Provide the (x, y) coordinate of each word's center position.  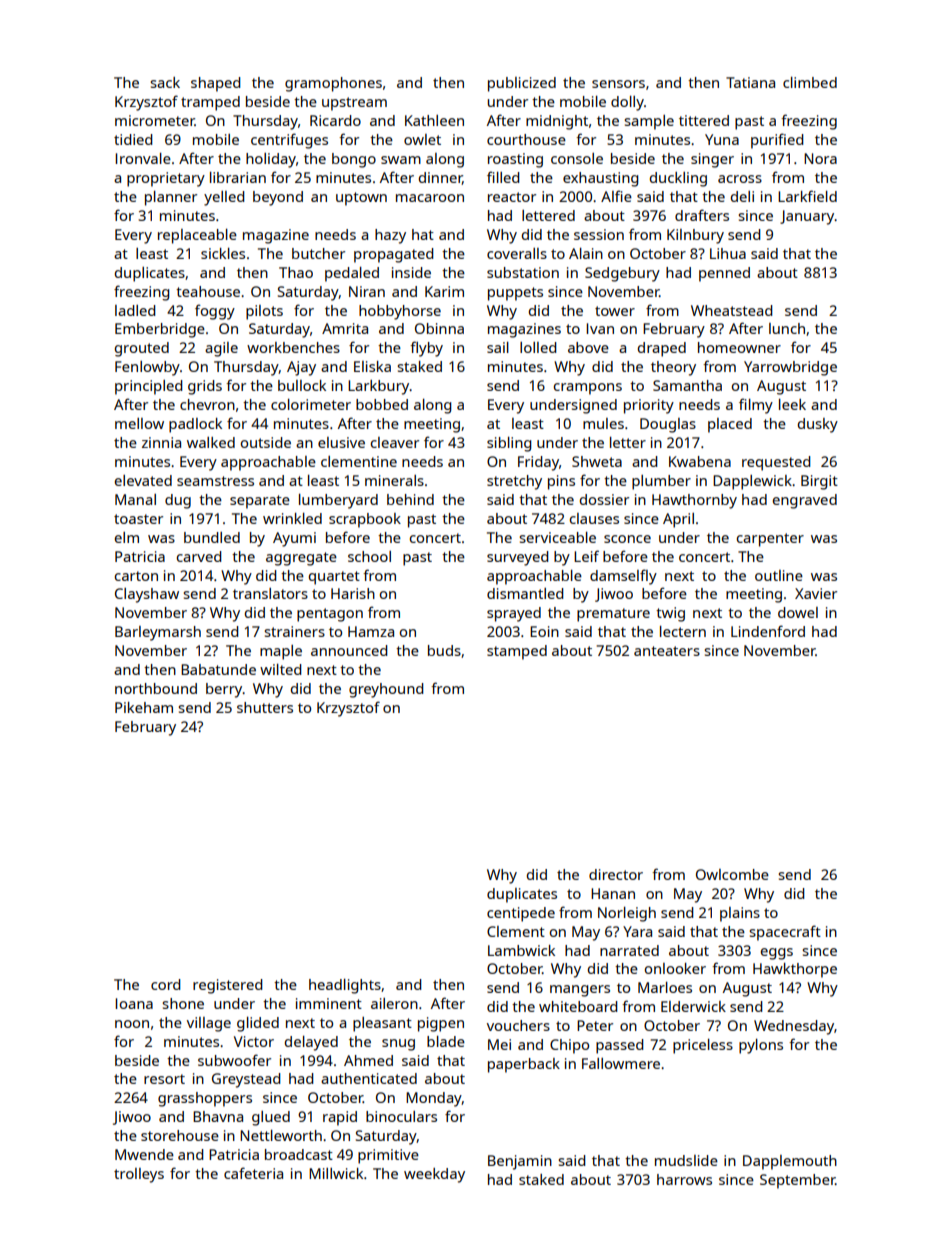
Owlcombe (732, 874)
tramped (210, 103)
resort (164, 1079)
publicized (522, 84)
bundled (212, 537)
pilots (264, 312)
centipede (521, 914)
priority (649, 406)
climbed (810, 82)
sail (498, 347)
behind (410, 499)
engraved (804, 501)
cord (166, 984)
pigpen (441, 1024)
